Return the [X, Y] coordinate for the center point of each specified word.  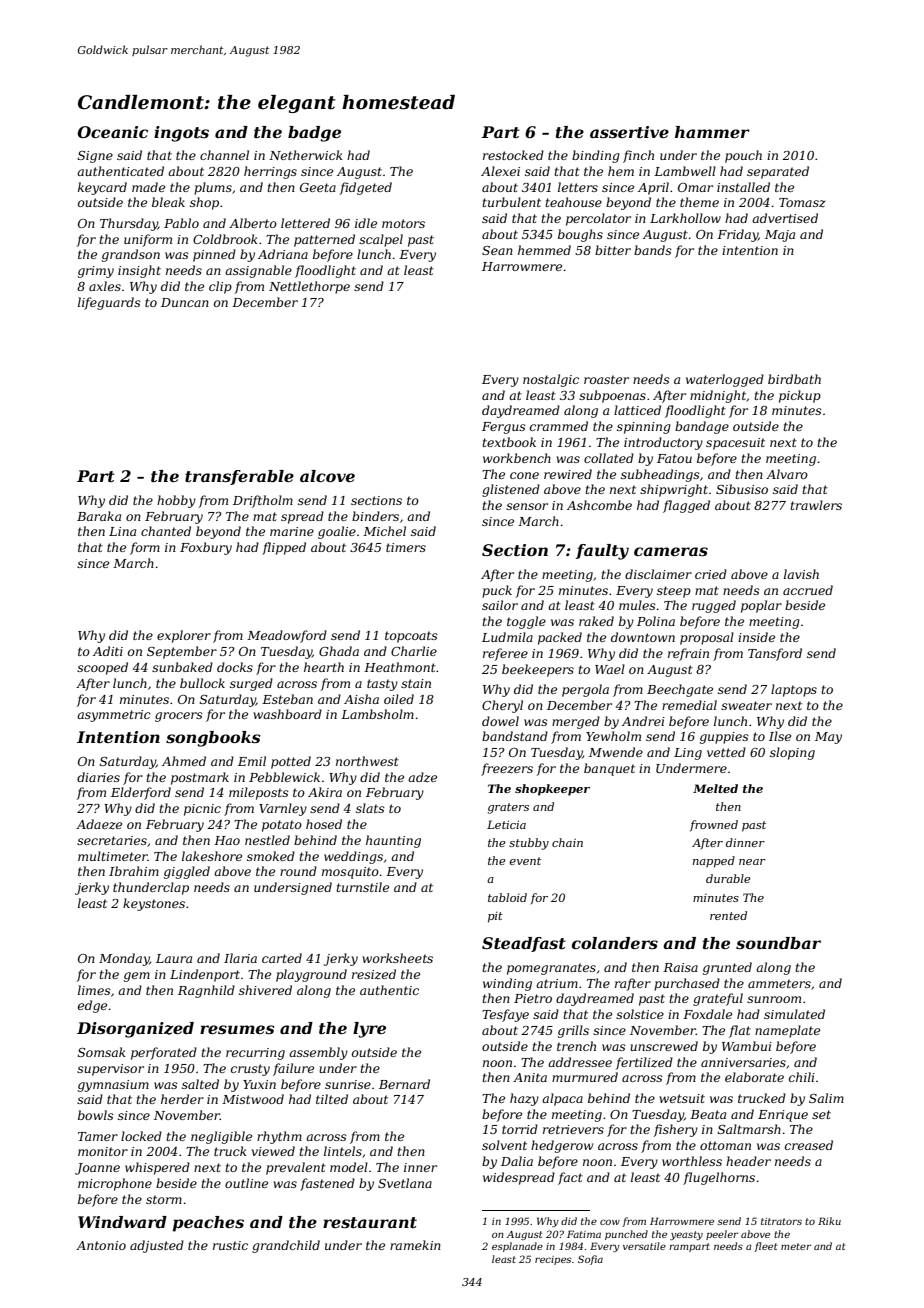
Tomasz [802, 202]
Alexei [500, 171]
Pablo [181, 223]
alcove [327, 476]
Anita [530, 1077]
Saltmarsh [749, 1129]
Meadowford [287, 636]
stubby [529, 844]
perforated [164, 1053]
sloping [792, 753]
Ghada [339, 651]
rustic [230, 1245]
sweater [746, 705]
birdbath [794, 379]
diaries [98, 777]
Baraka [99, 516]
